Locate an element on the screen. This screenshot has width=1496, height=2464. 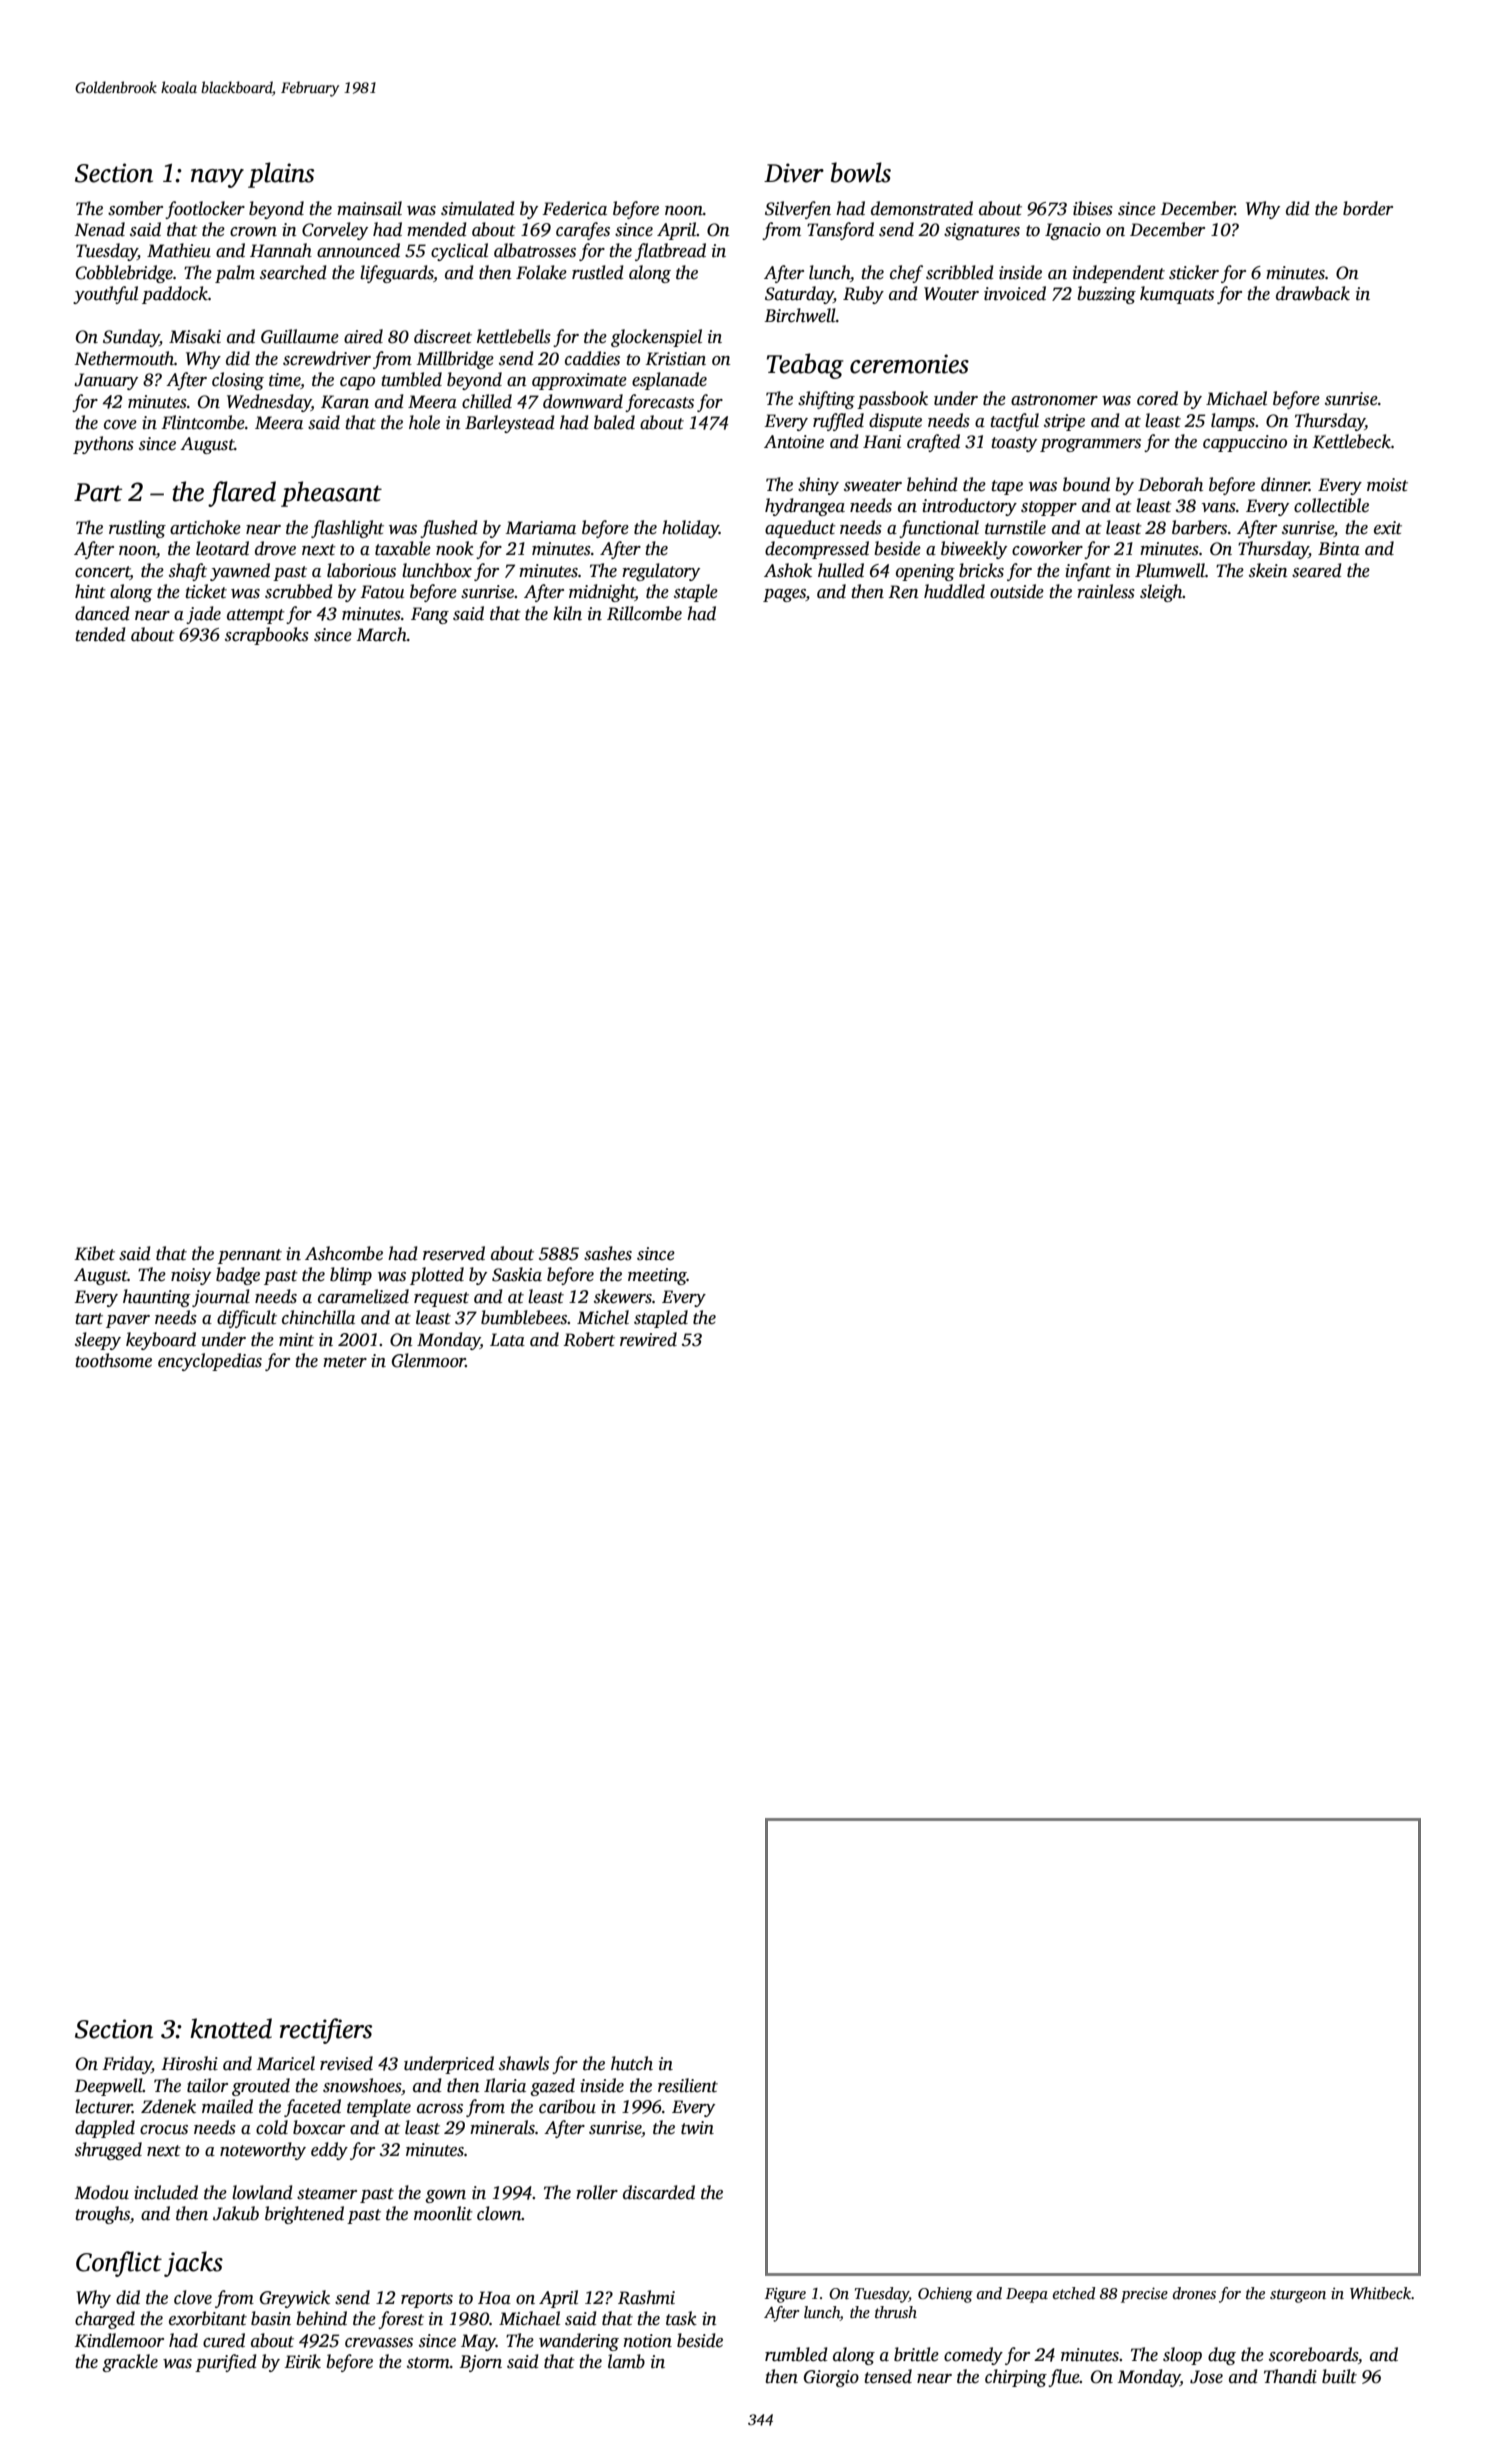
navy is located at coordinates (217, 178).
